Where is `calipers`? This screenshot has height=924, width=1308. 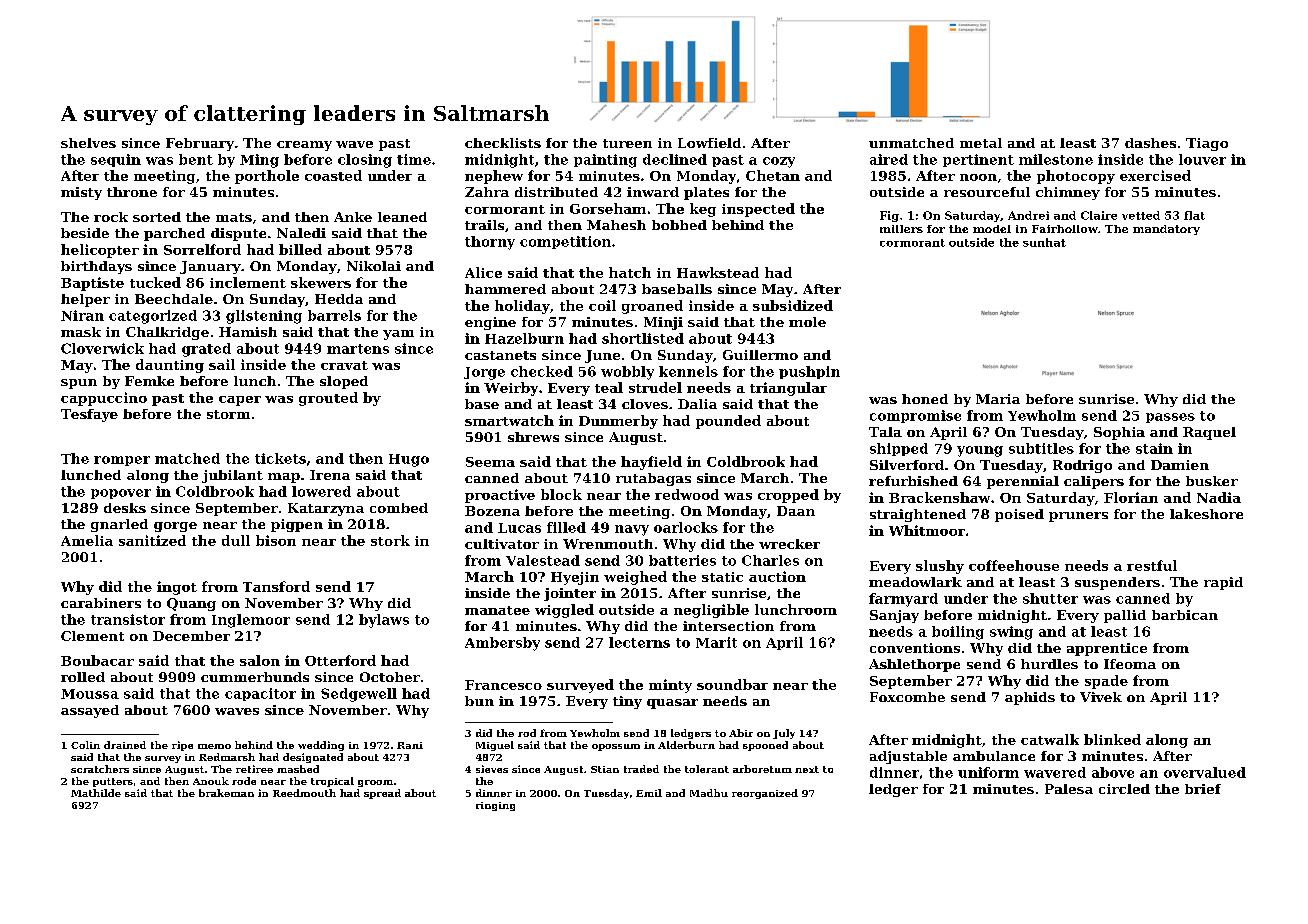 calipers is located at coordinates (1094, 482).
